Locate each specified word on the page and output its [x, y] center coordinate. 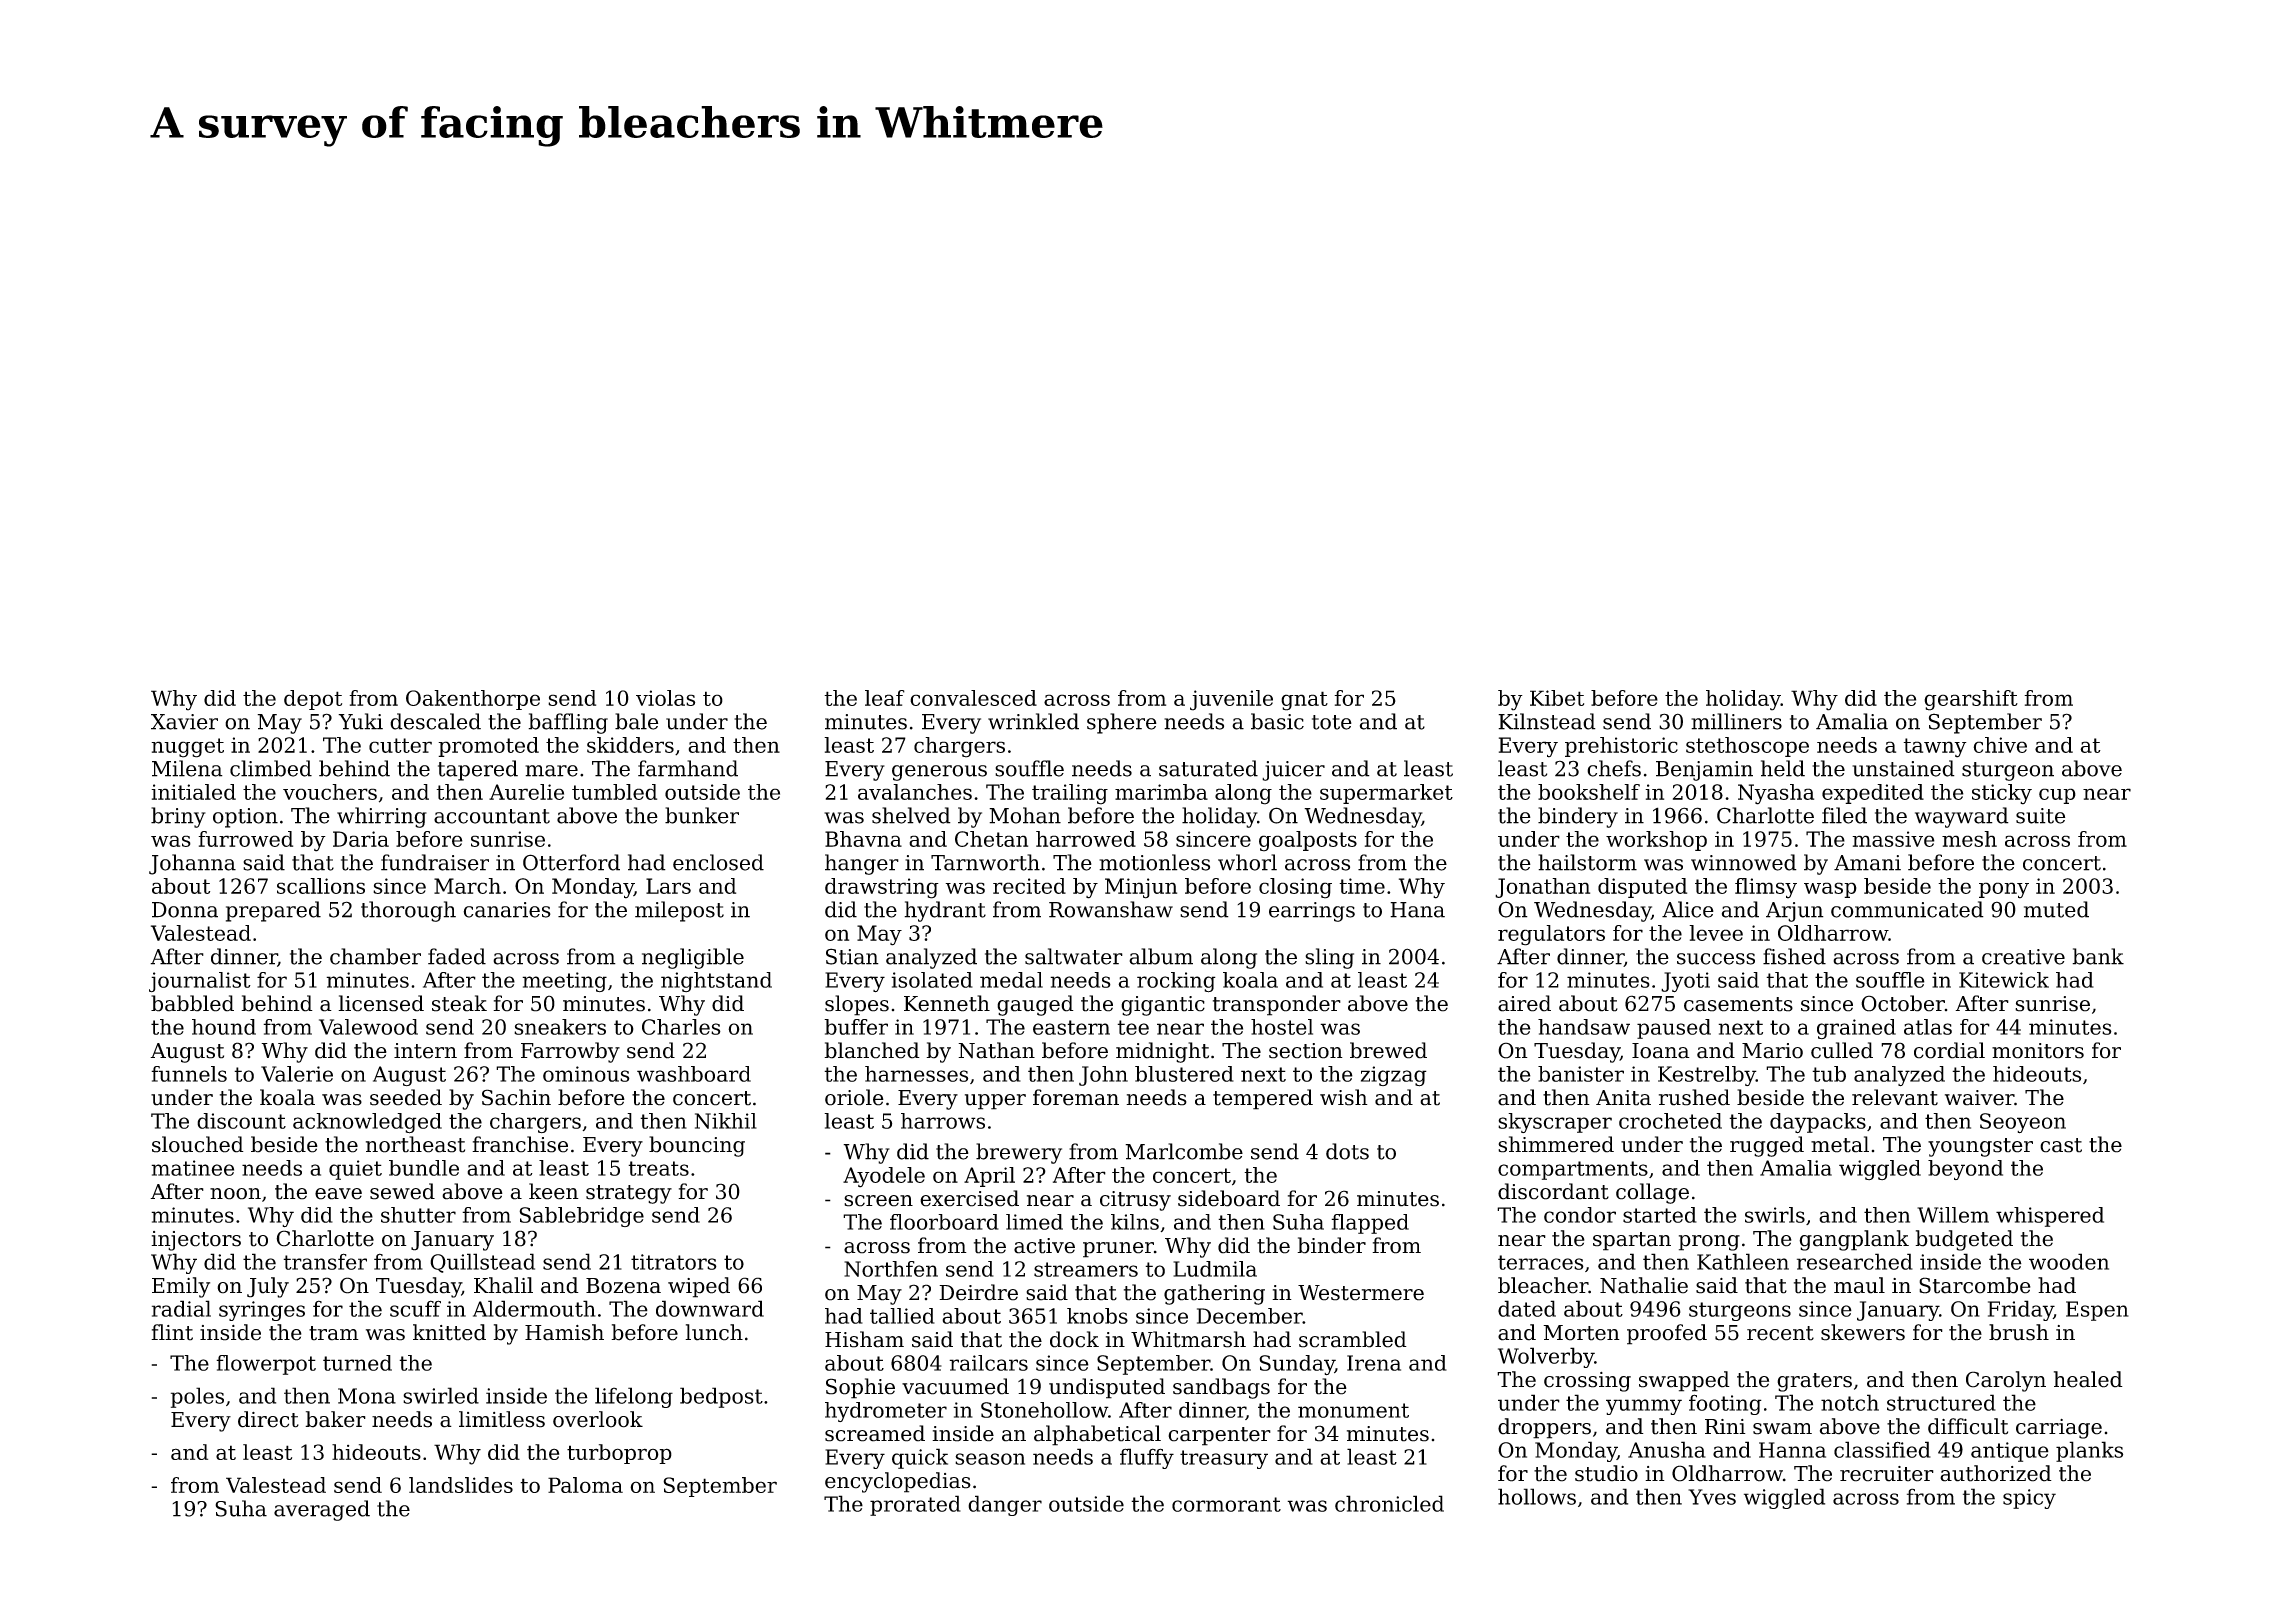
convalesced [973, 698]
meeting [564, 982]
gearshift [1971, 700]
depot [313, 700]
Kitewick [2004, 980]
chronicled [1389, 1503]
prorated [915, 1505]
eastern [1071, 1027]
